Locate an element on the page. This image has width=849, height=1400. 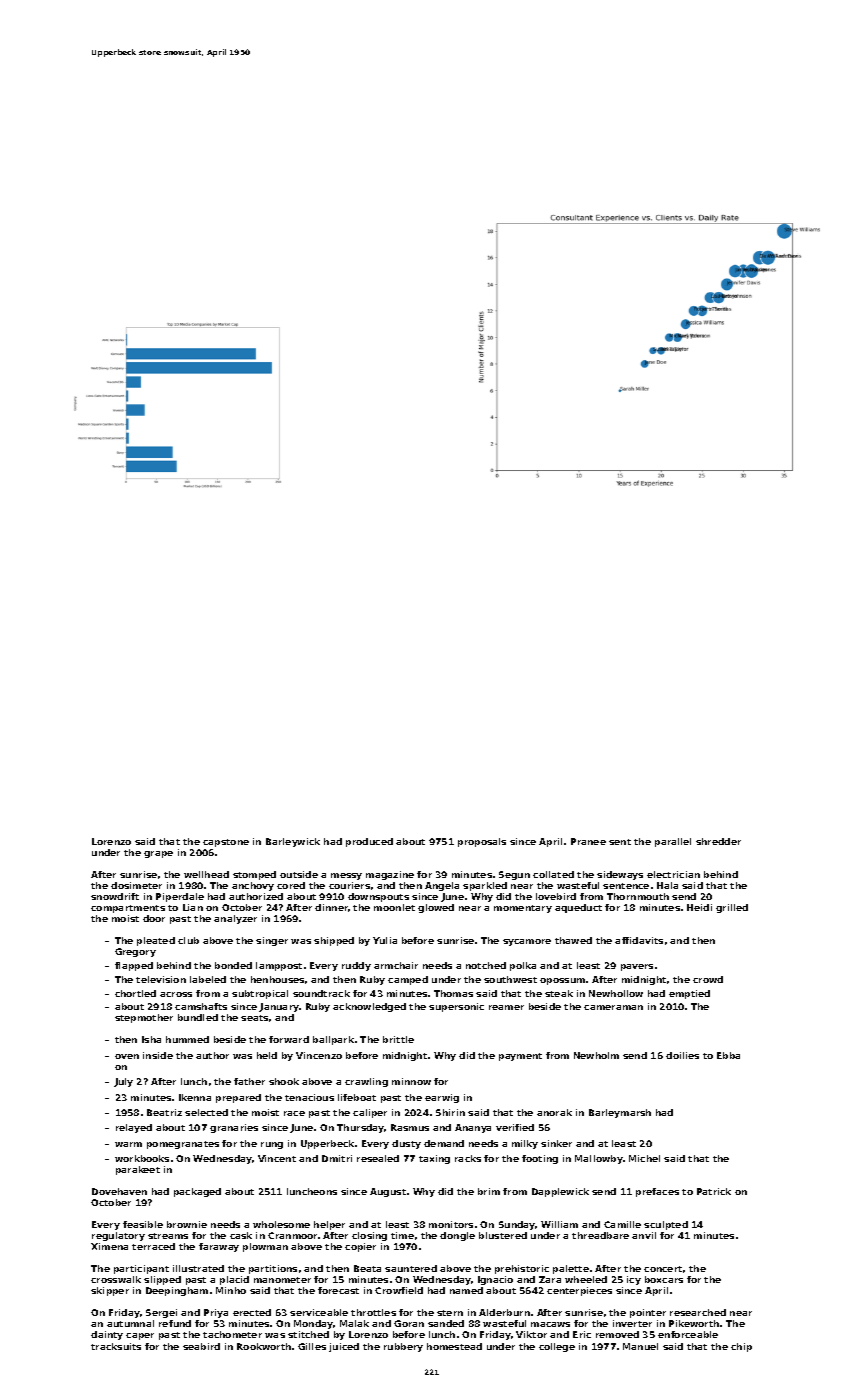
placid is located at coordinates (234, 1280).
